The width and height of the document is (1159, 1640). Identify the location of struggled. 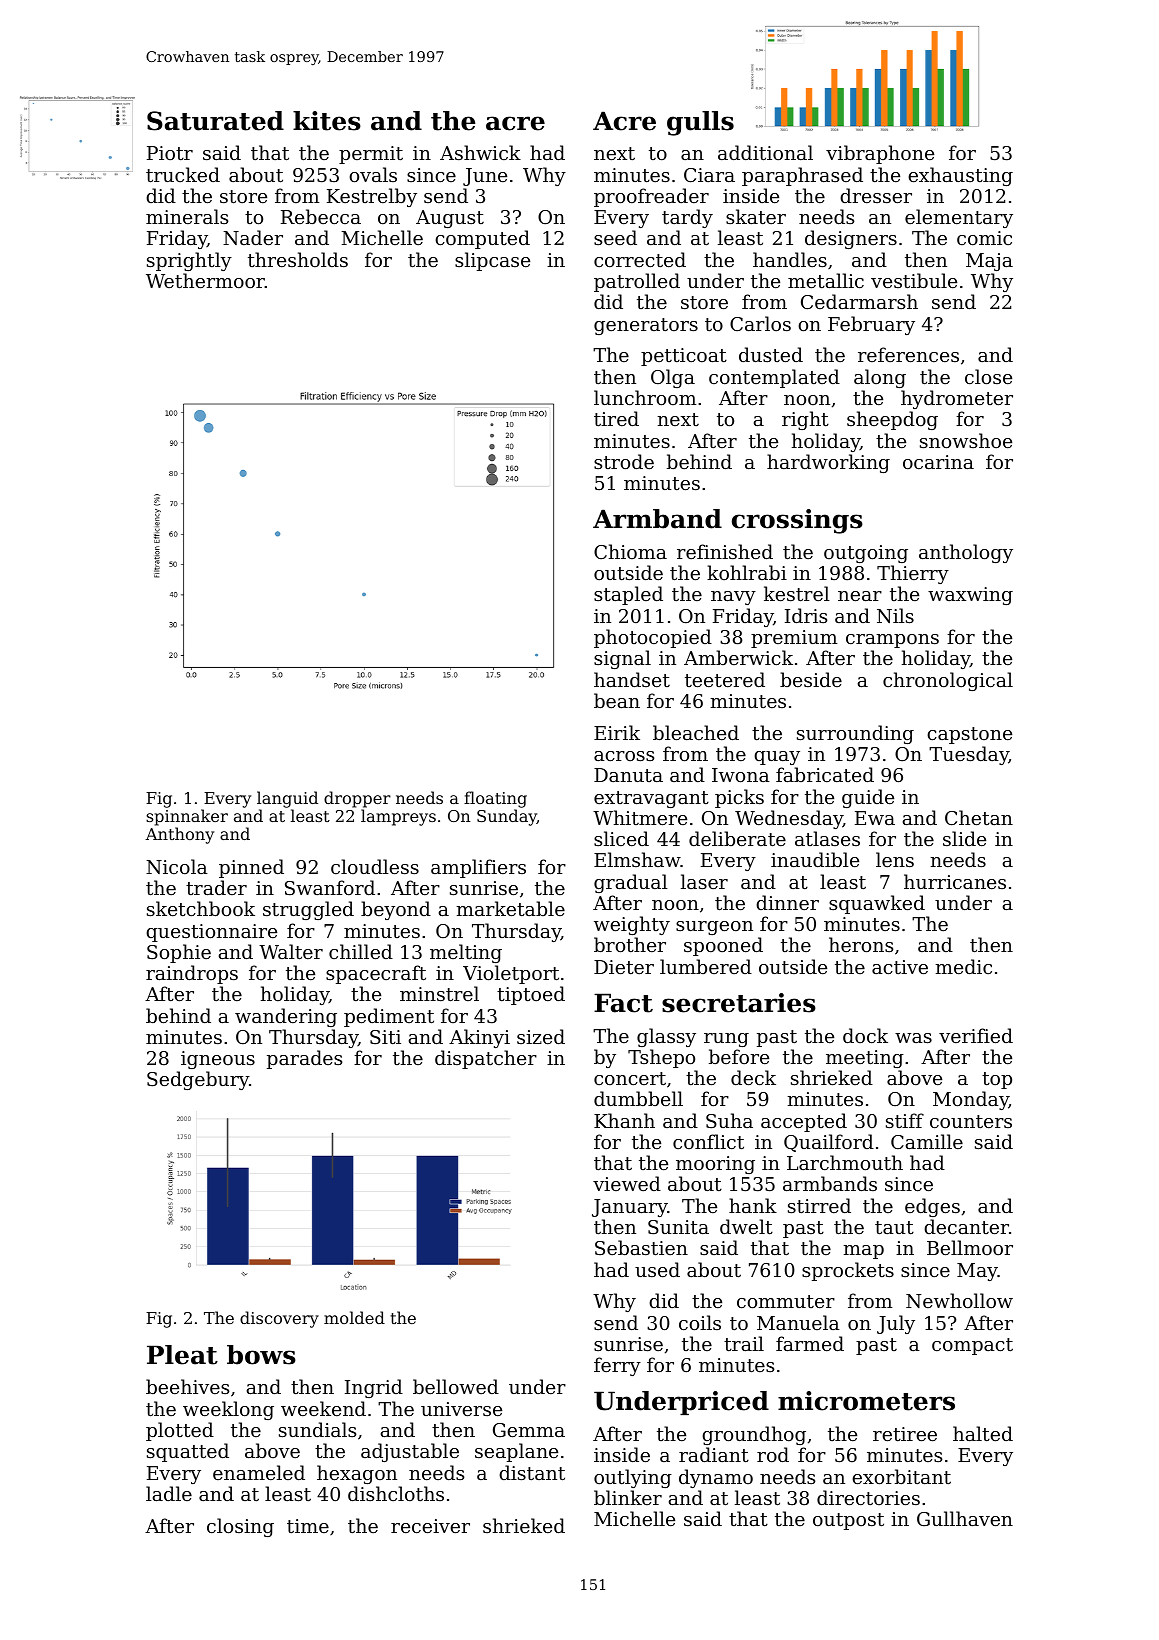
(308, 910).
